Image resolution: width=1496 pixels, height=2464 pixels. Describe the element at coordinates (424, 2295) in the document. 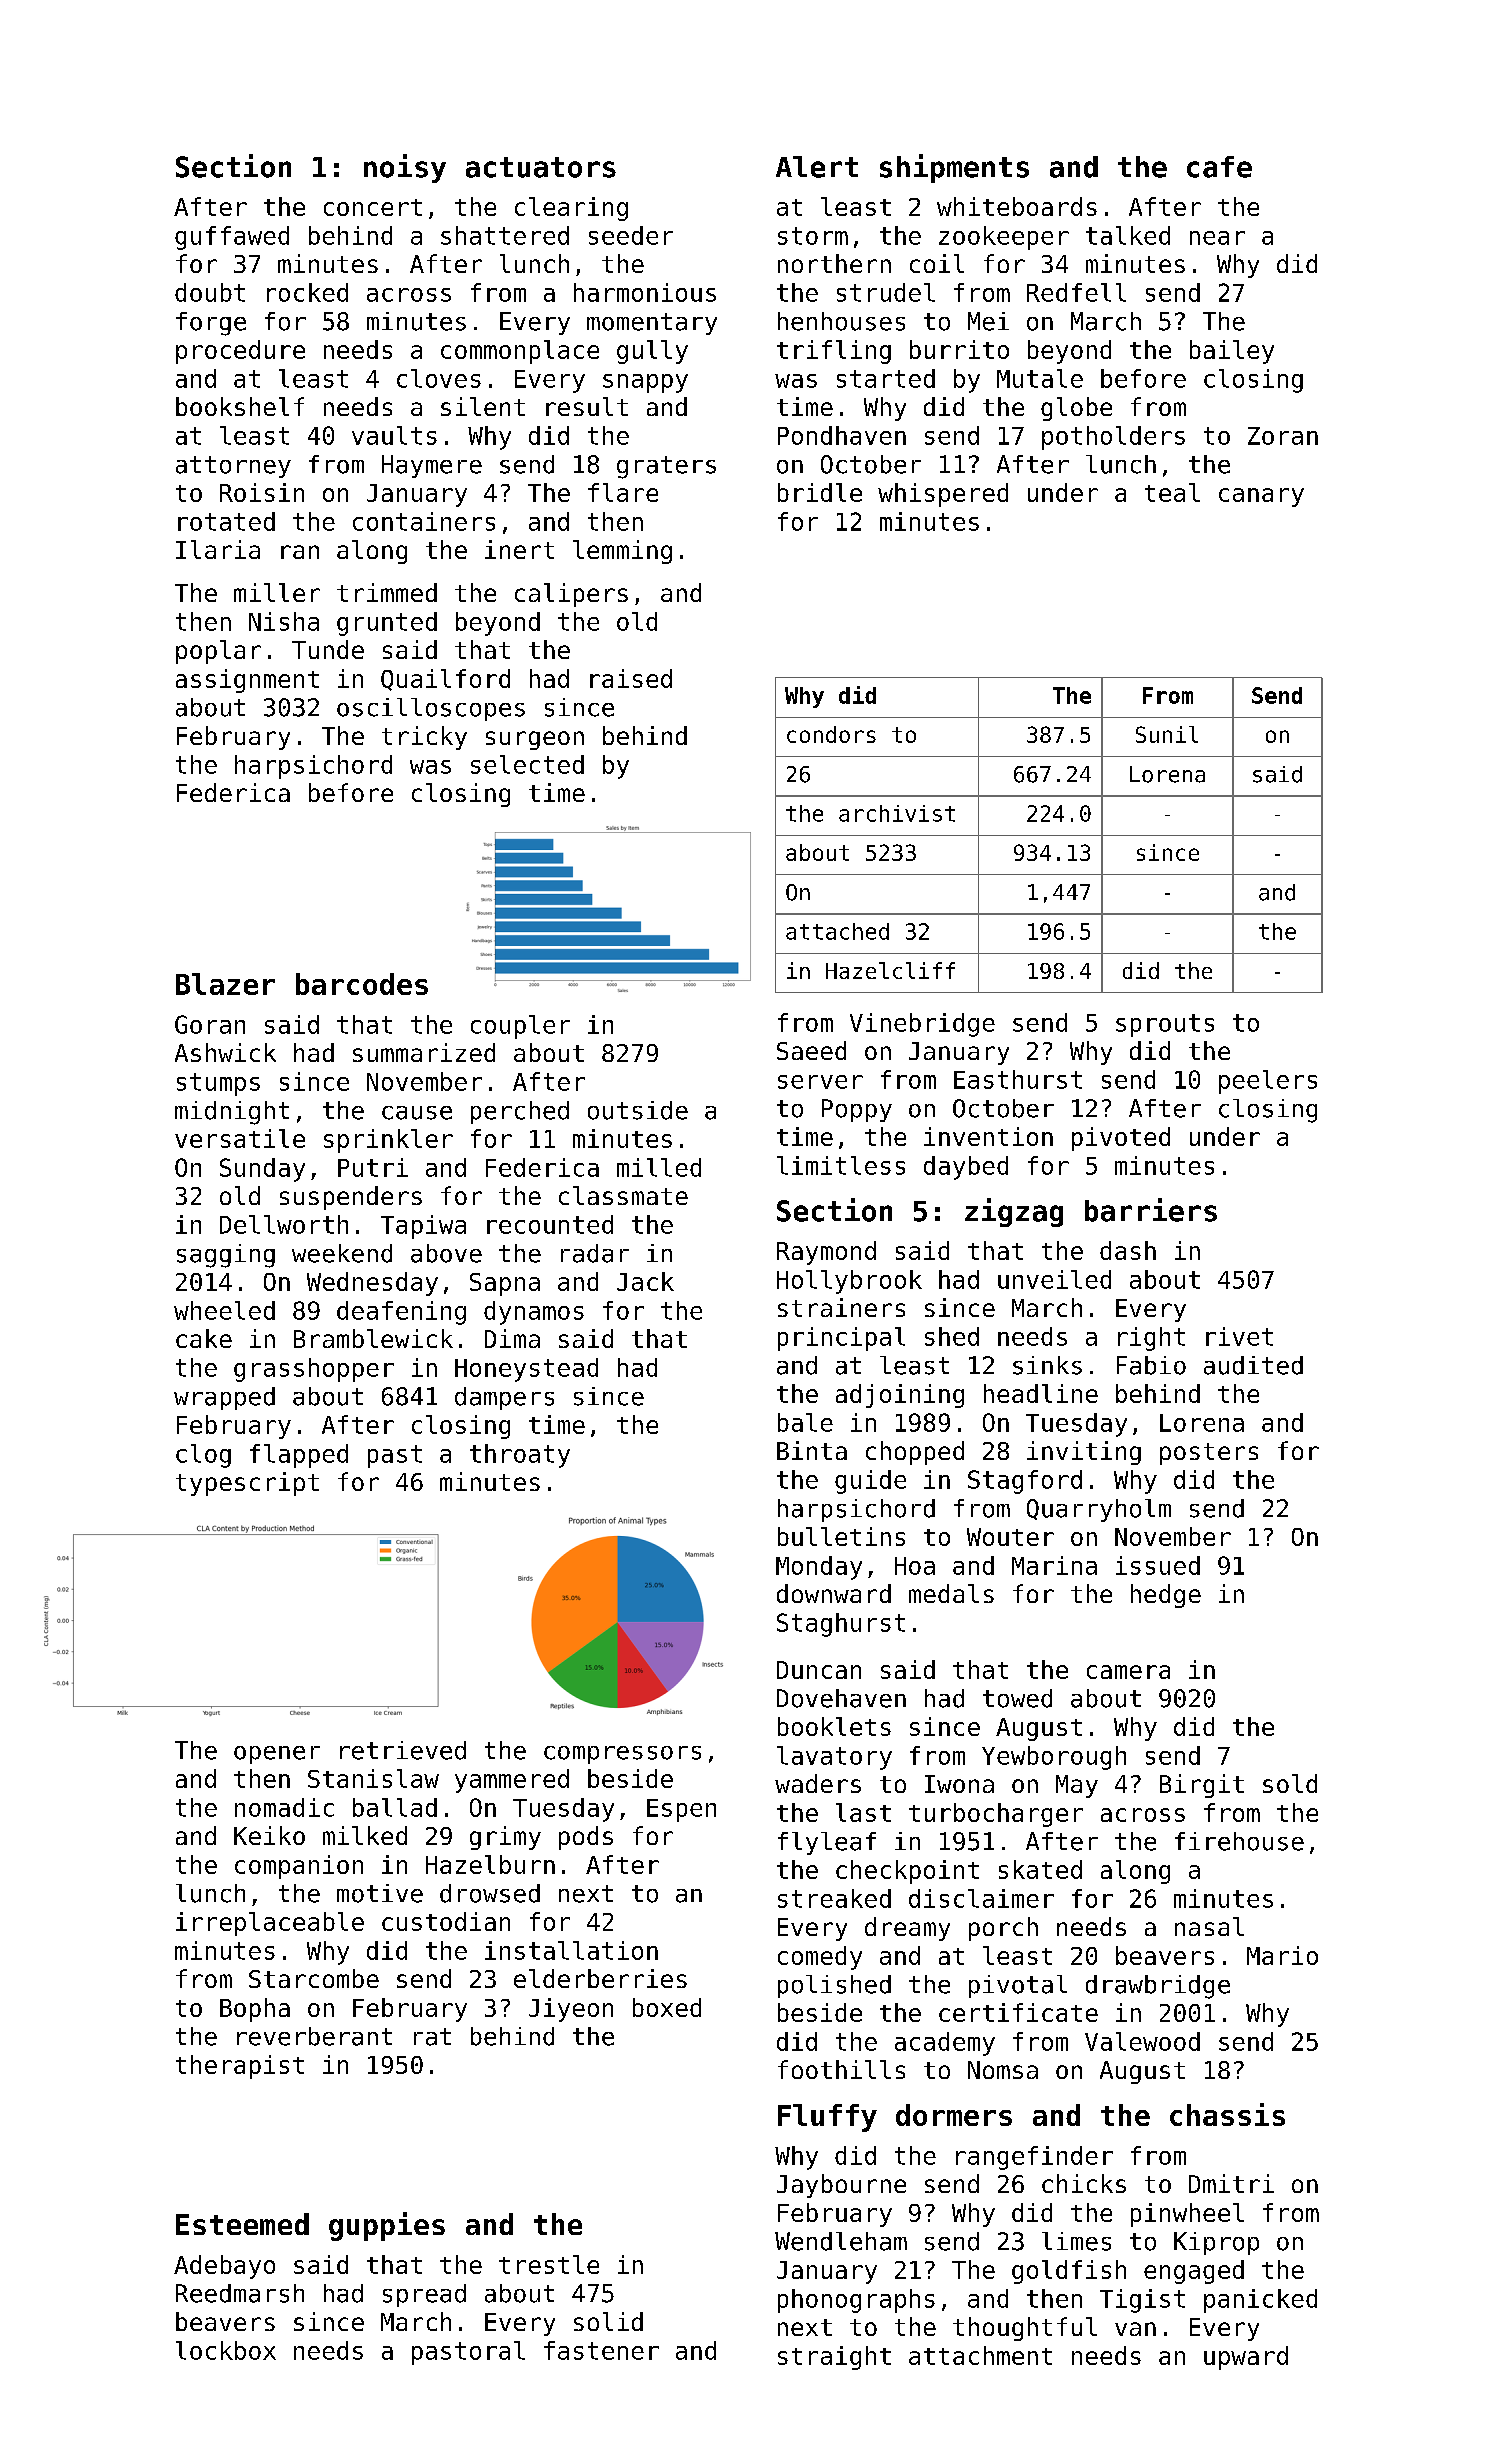

I see `spread` at that location.
